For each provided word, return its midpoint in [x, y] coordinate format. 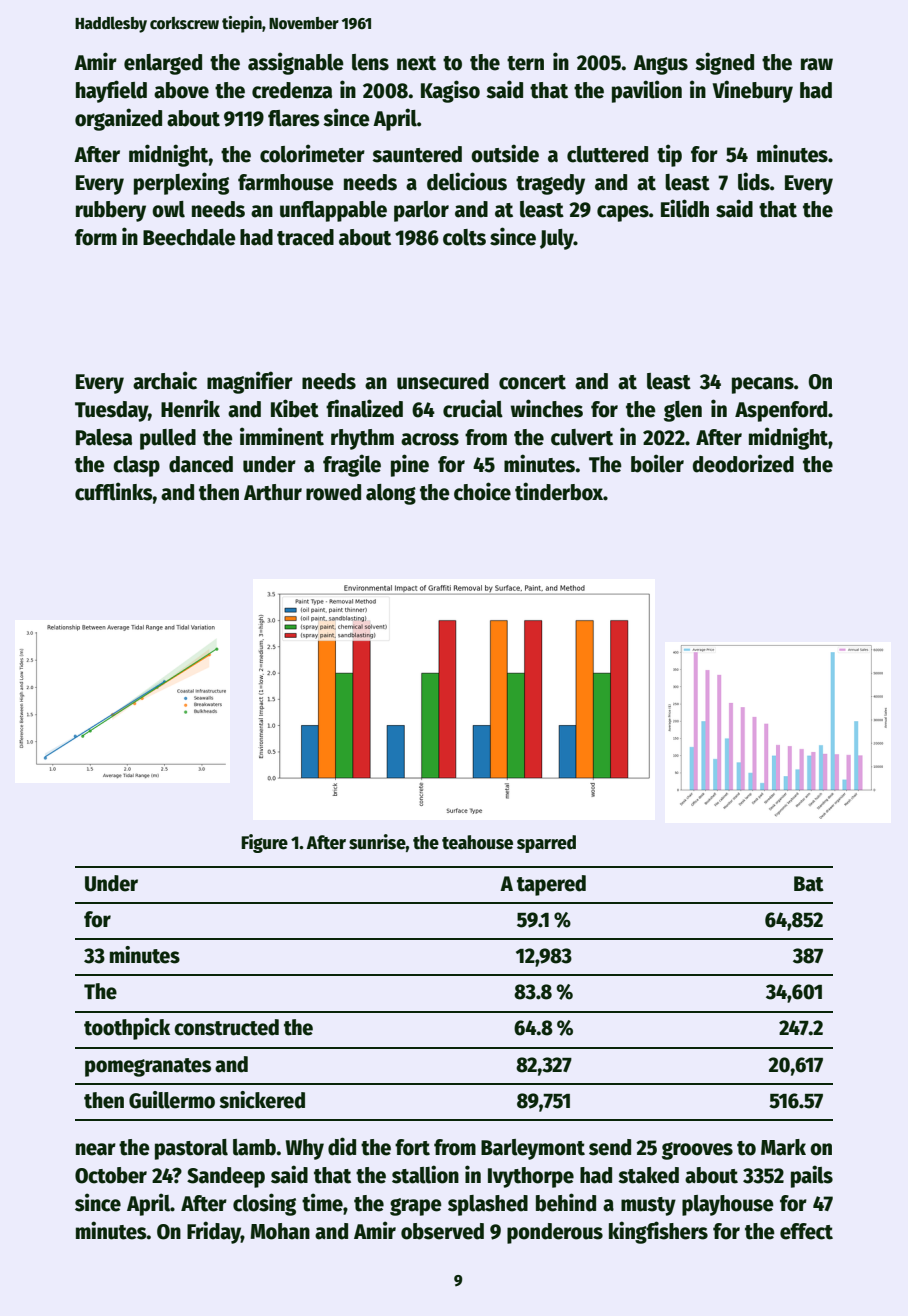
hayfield [111, 91]
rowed [333, 492]
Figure [264, 843]
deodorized [743, 463]
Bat [809, 884]
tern [525, 63]
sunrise [377, 842]
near [96, 1149]
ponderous [555, 1233]
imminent [282, 436]
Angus [660, 65]
